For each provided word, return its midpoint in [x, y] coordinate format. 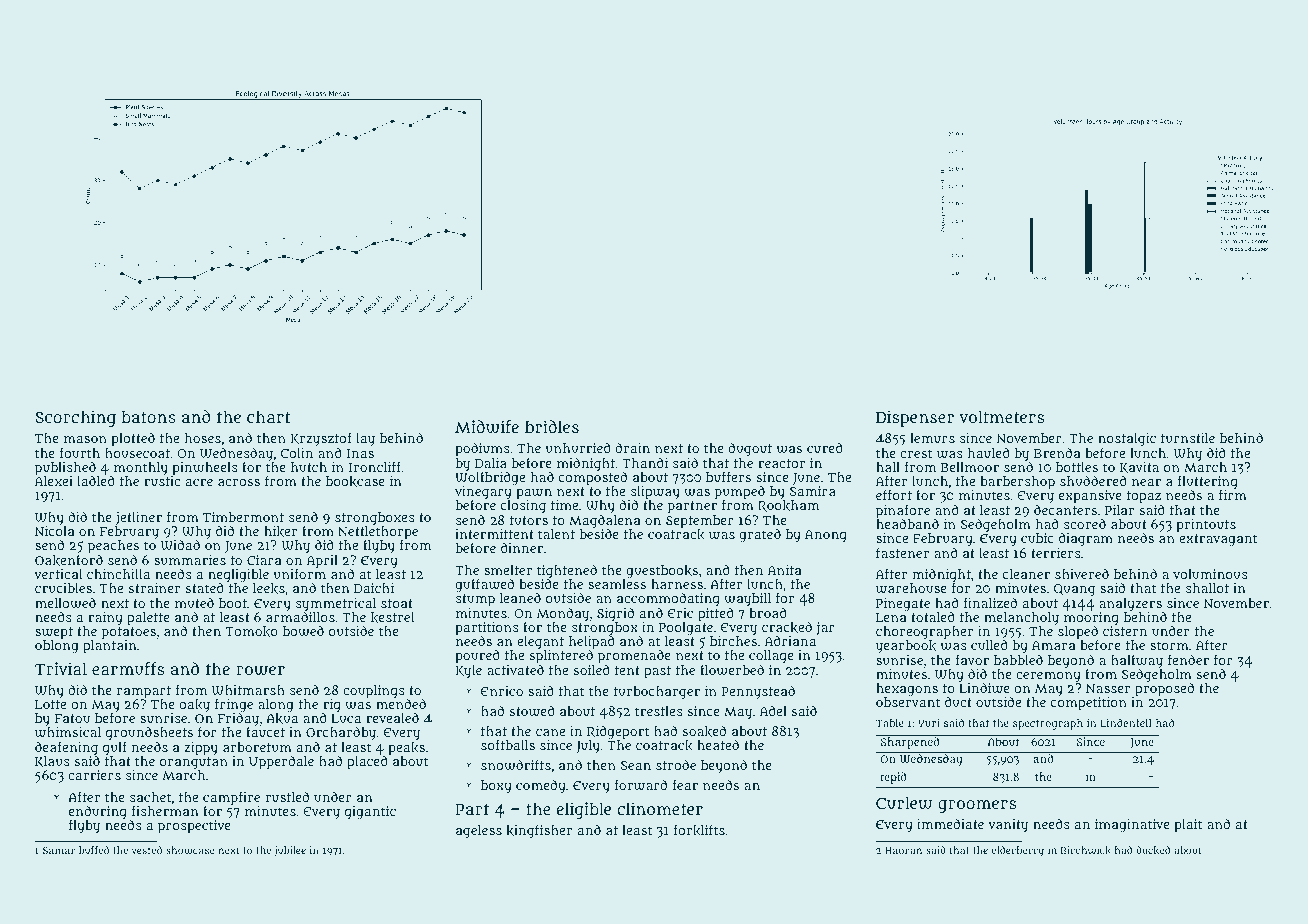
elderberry [1017, 851]
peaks [406, 749]
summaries [190, 560]
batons [149, 417]
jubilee [290, 851]
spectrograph [1048, 724]
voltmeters [1001, 416]
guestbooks [662, 572]
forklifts [699, 830]
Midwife [487, 427]
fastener [902, 552]
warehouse [911, 588]
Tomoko [252, 631]
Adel [773, 710]
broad [768, 612]
